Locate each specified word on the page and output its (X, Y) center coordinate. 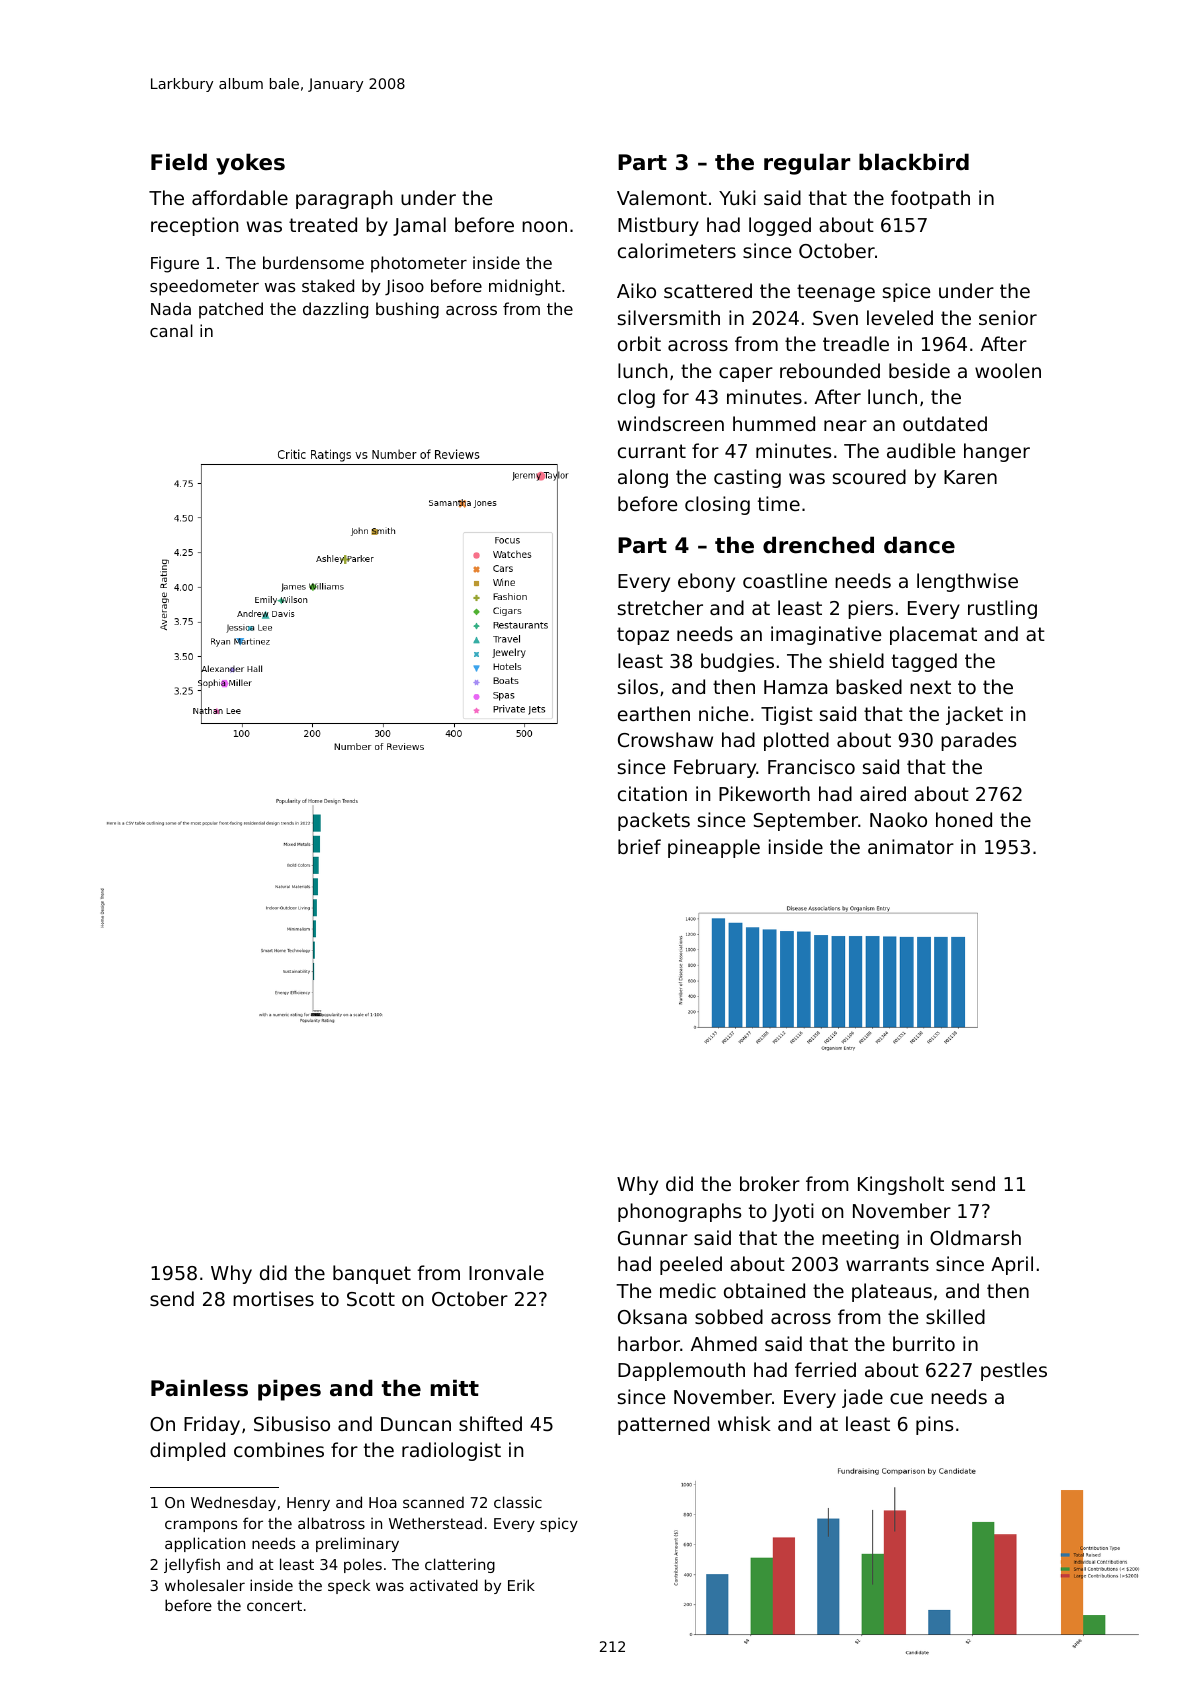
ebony (706, 582)
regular (807, 164)
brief (639, 846)
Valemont (662, 197)
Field (179, 162)
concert (274, 1605)
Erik (521, 1585)
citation (652, 793)
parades (978, 741)
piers (870, 609)
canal (171, 330)
